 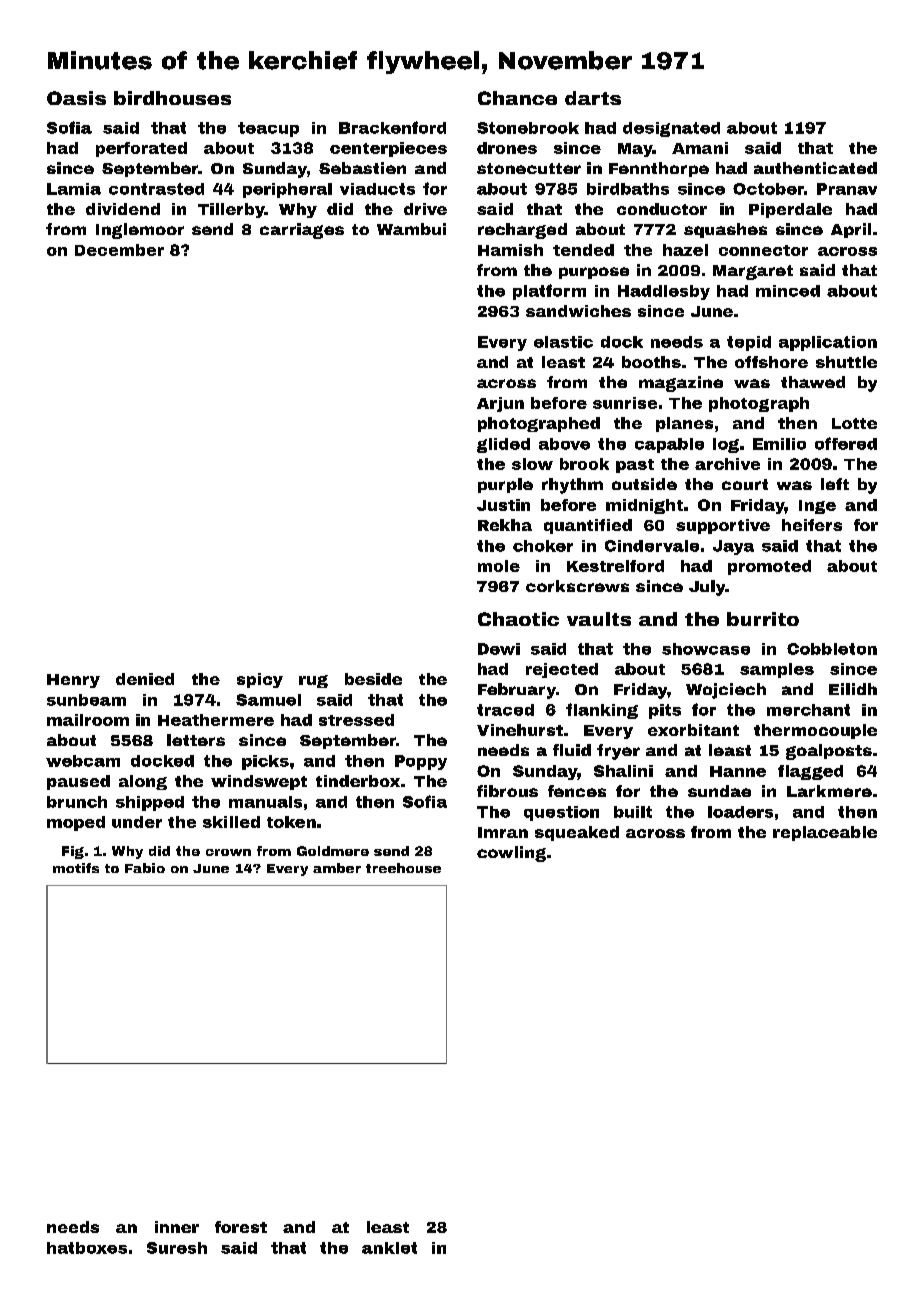 I want to click on Brackenford, so click(x=392, y=127).
